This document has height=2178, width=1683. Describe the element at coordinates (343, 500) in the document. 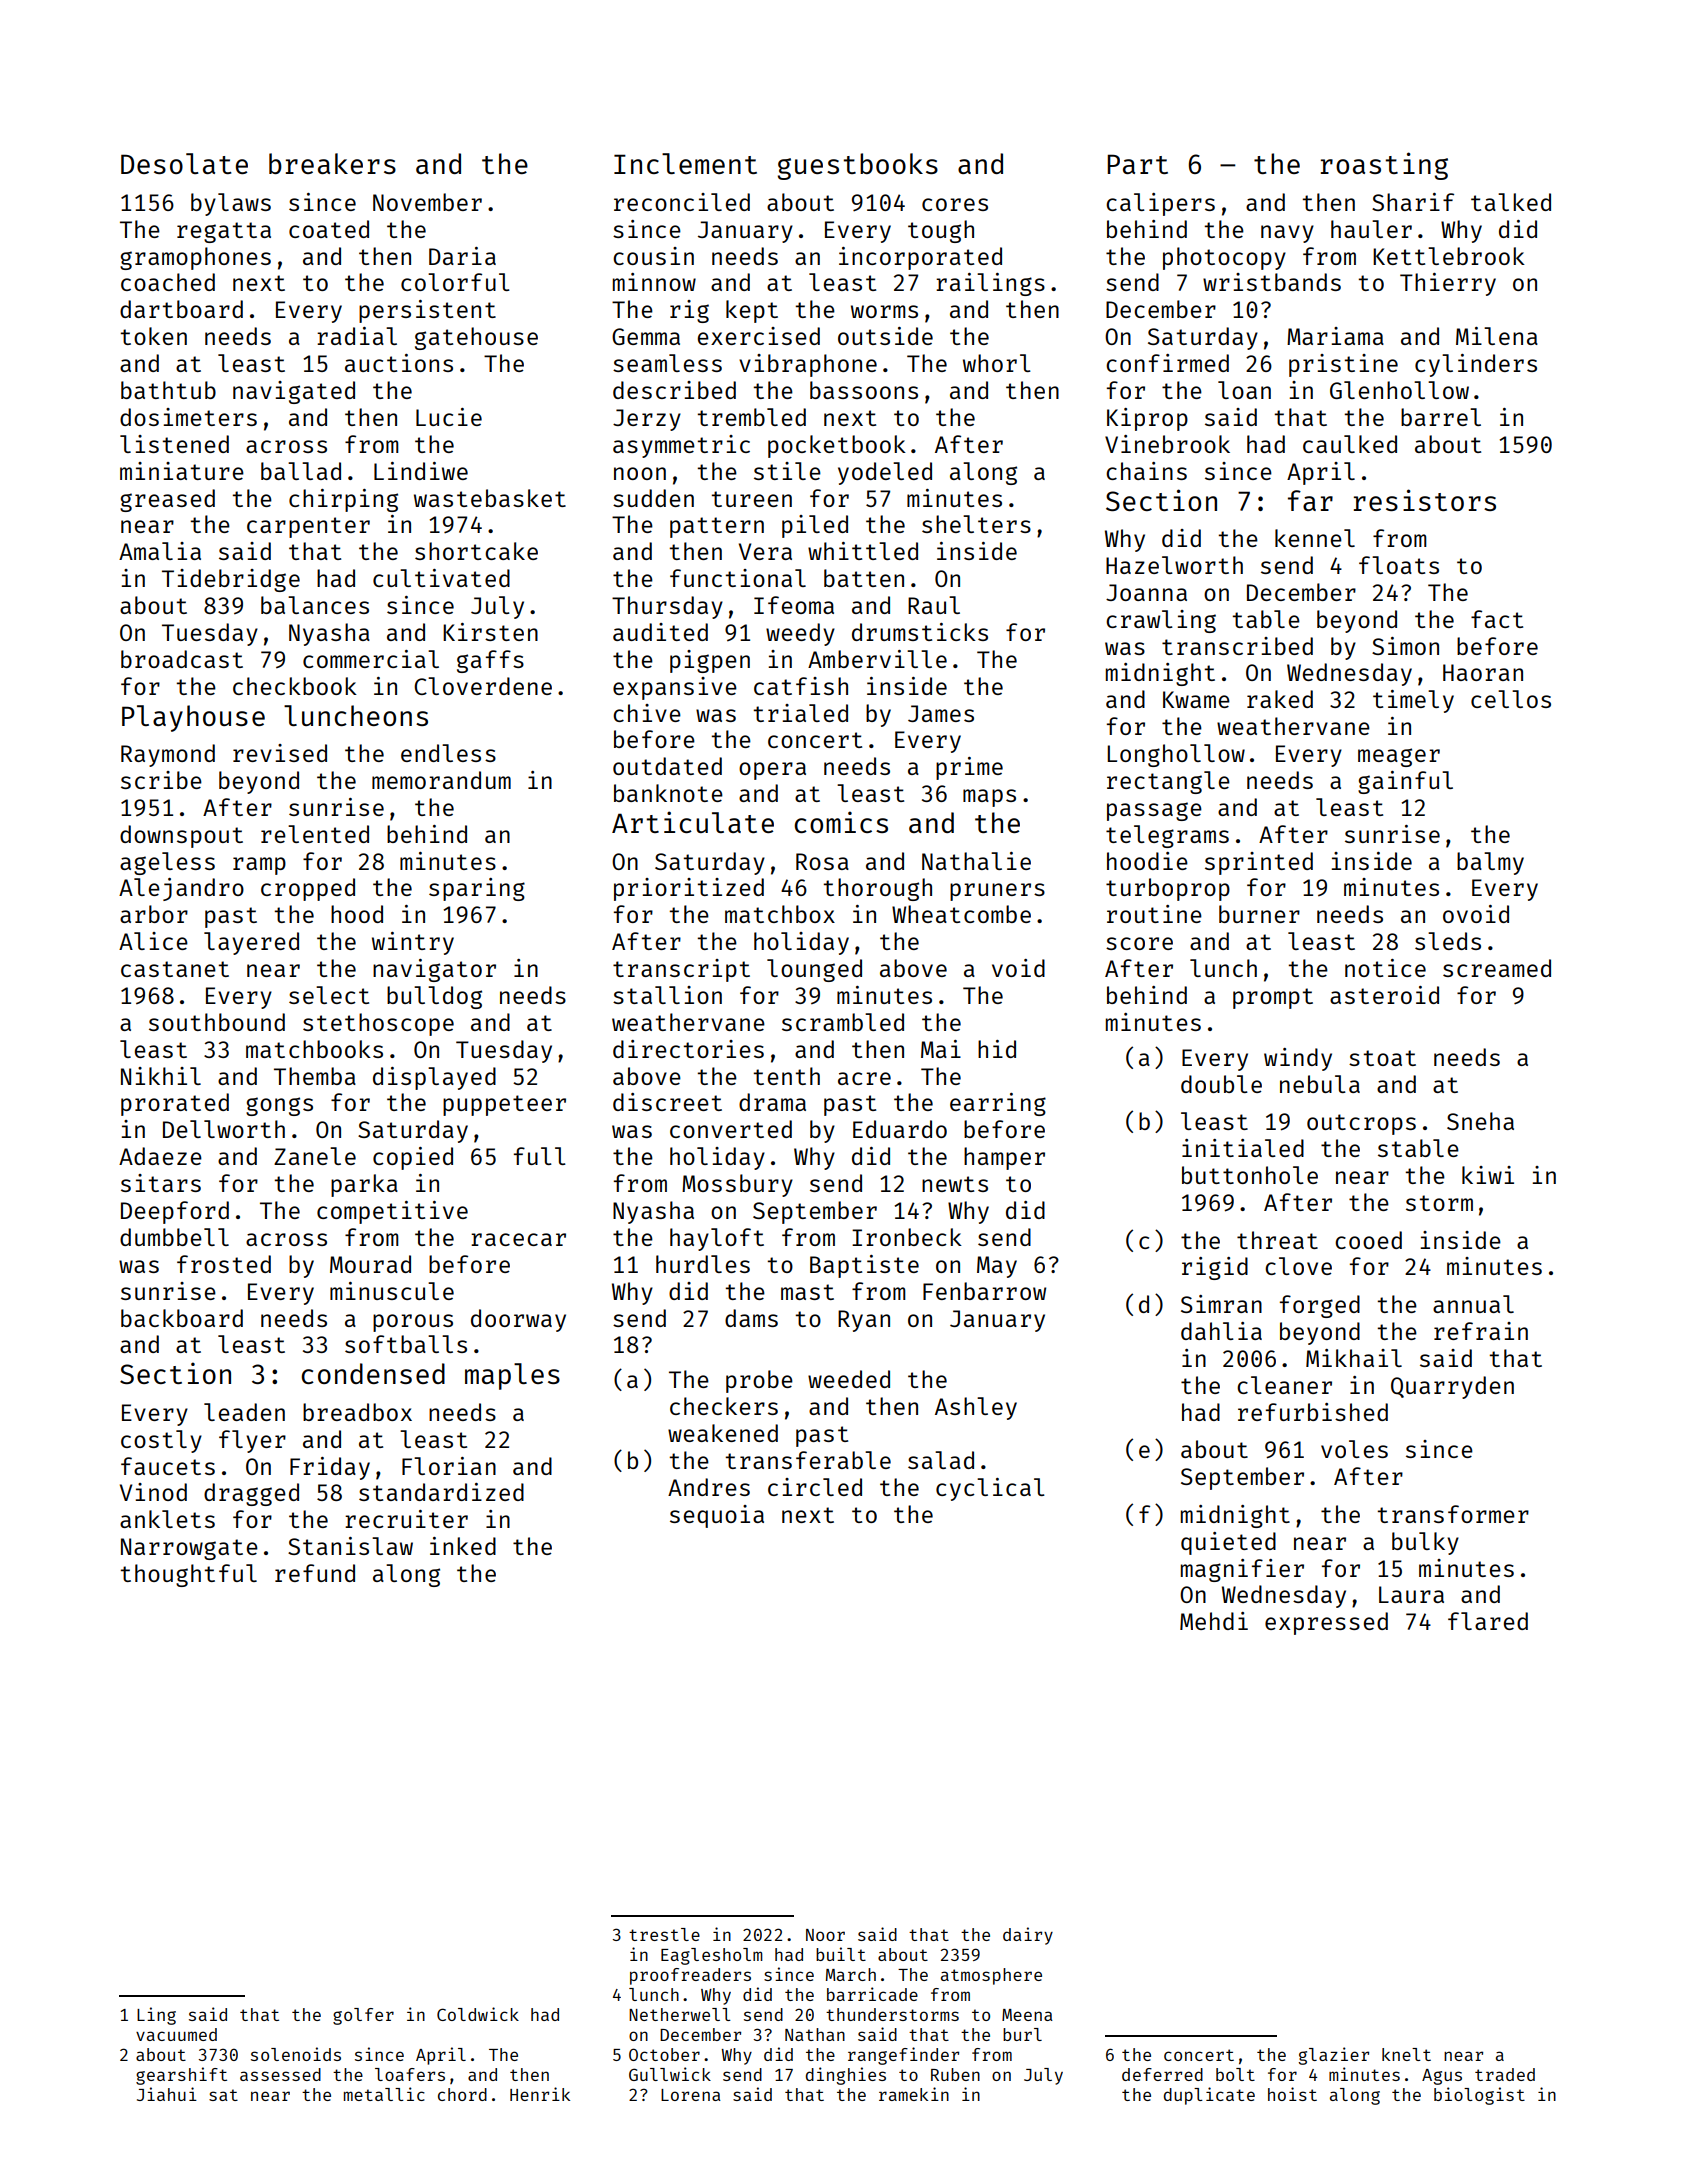

I see `chirping` at that location.
